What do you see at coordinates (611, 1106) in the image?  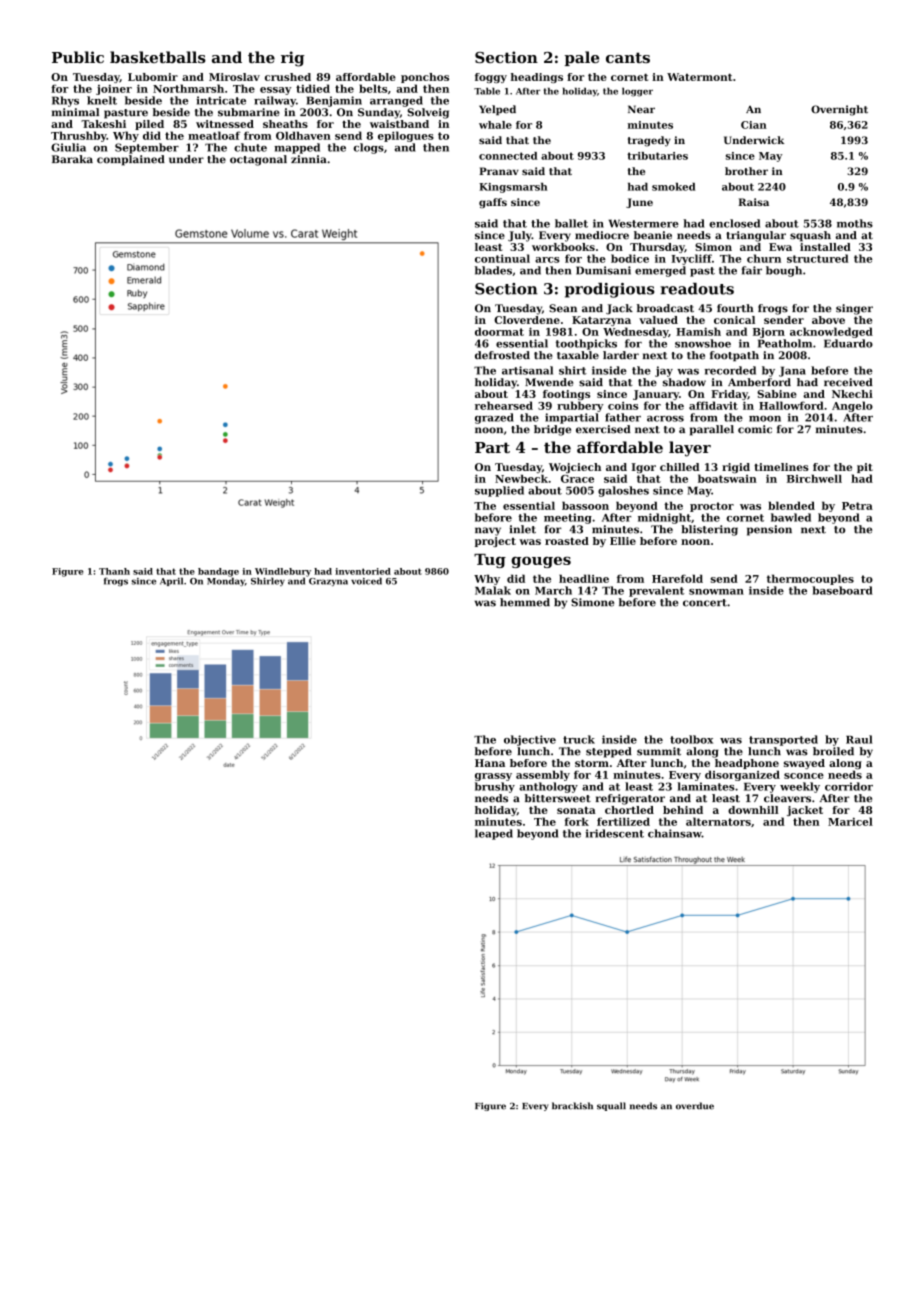 I see `squall` at bounding box center [611, 1106].
